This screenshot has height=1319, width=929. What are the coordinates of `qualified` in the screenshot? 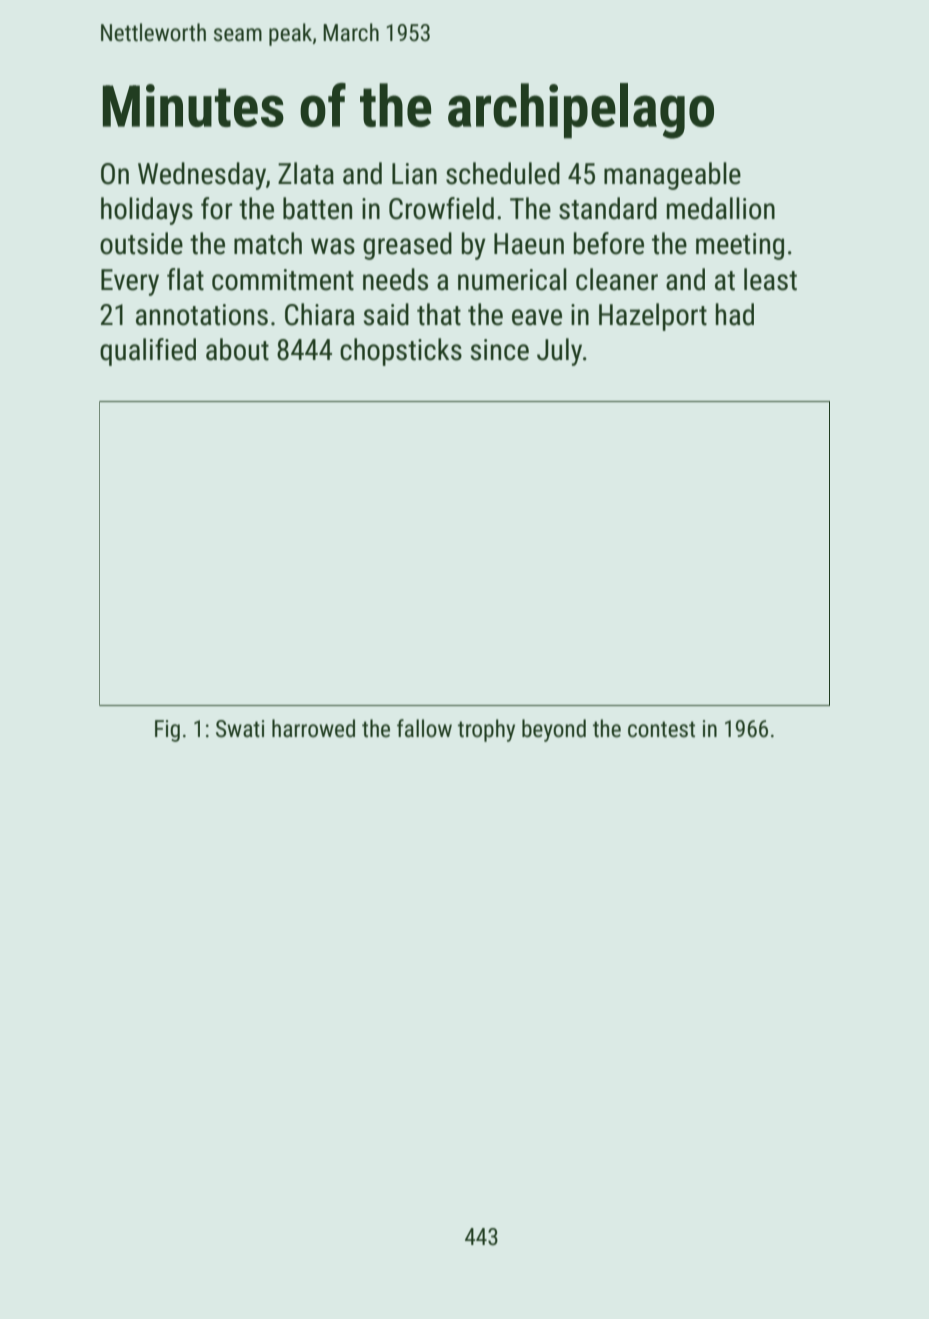 It's located at (148, 352).
